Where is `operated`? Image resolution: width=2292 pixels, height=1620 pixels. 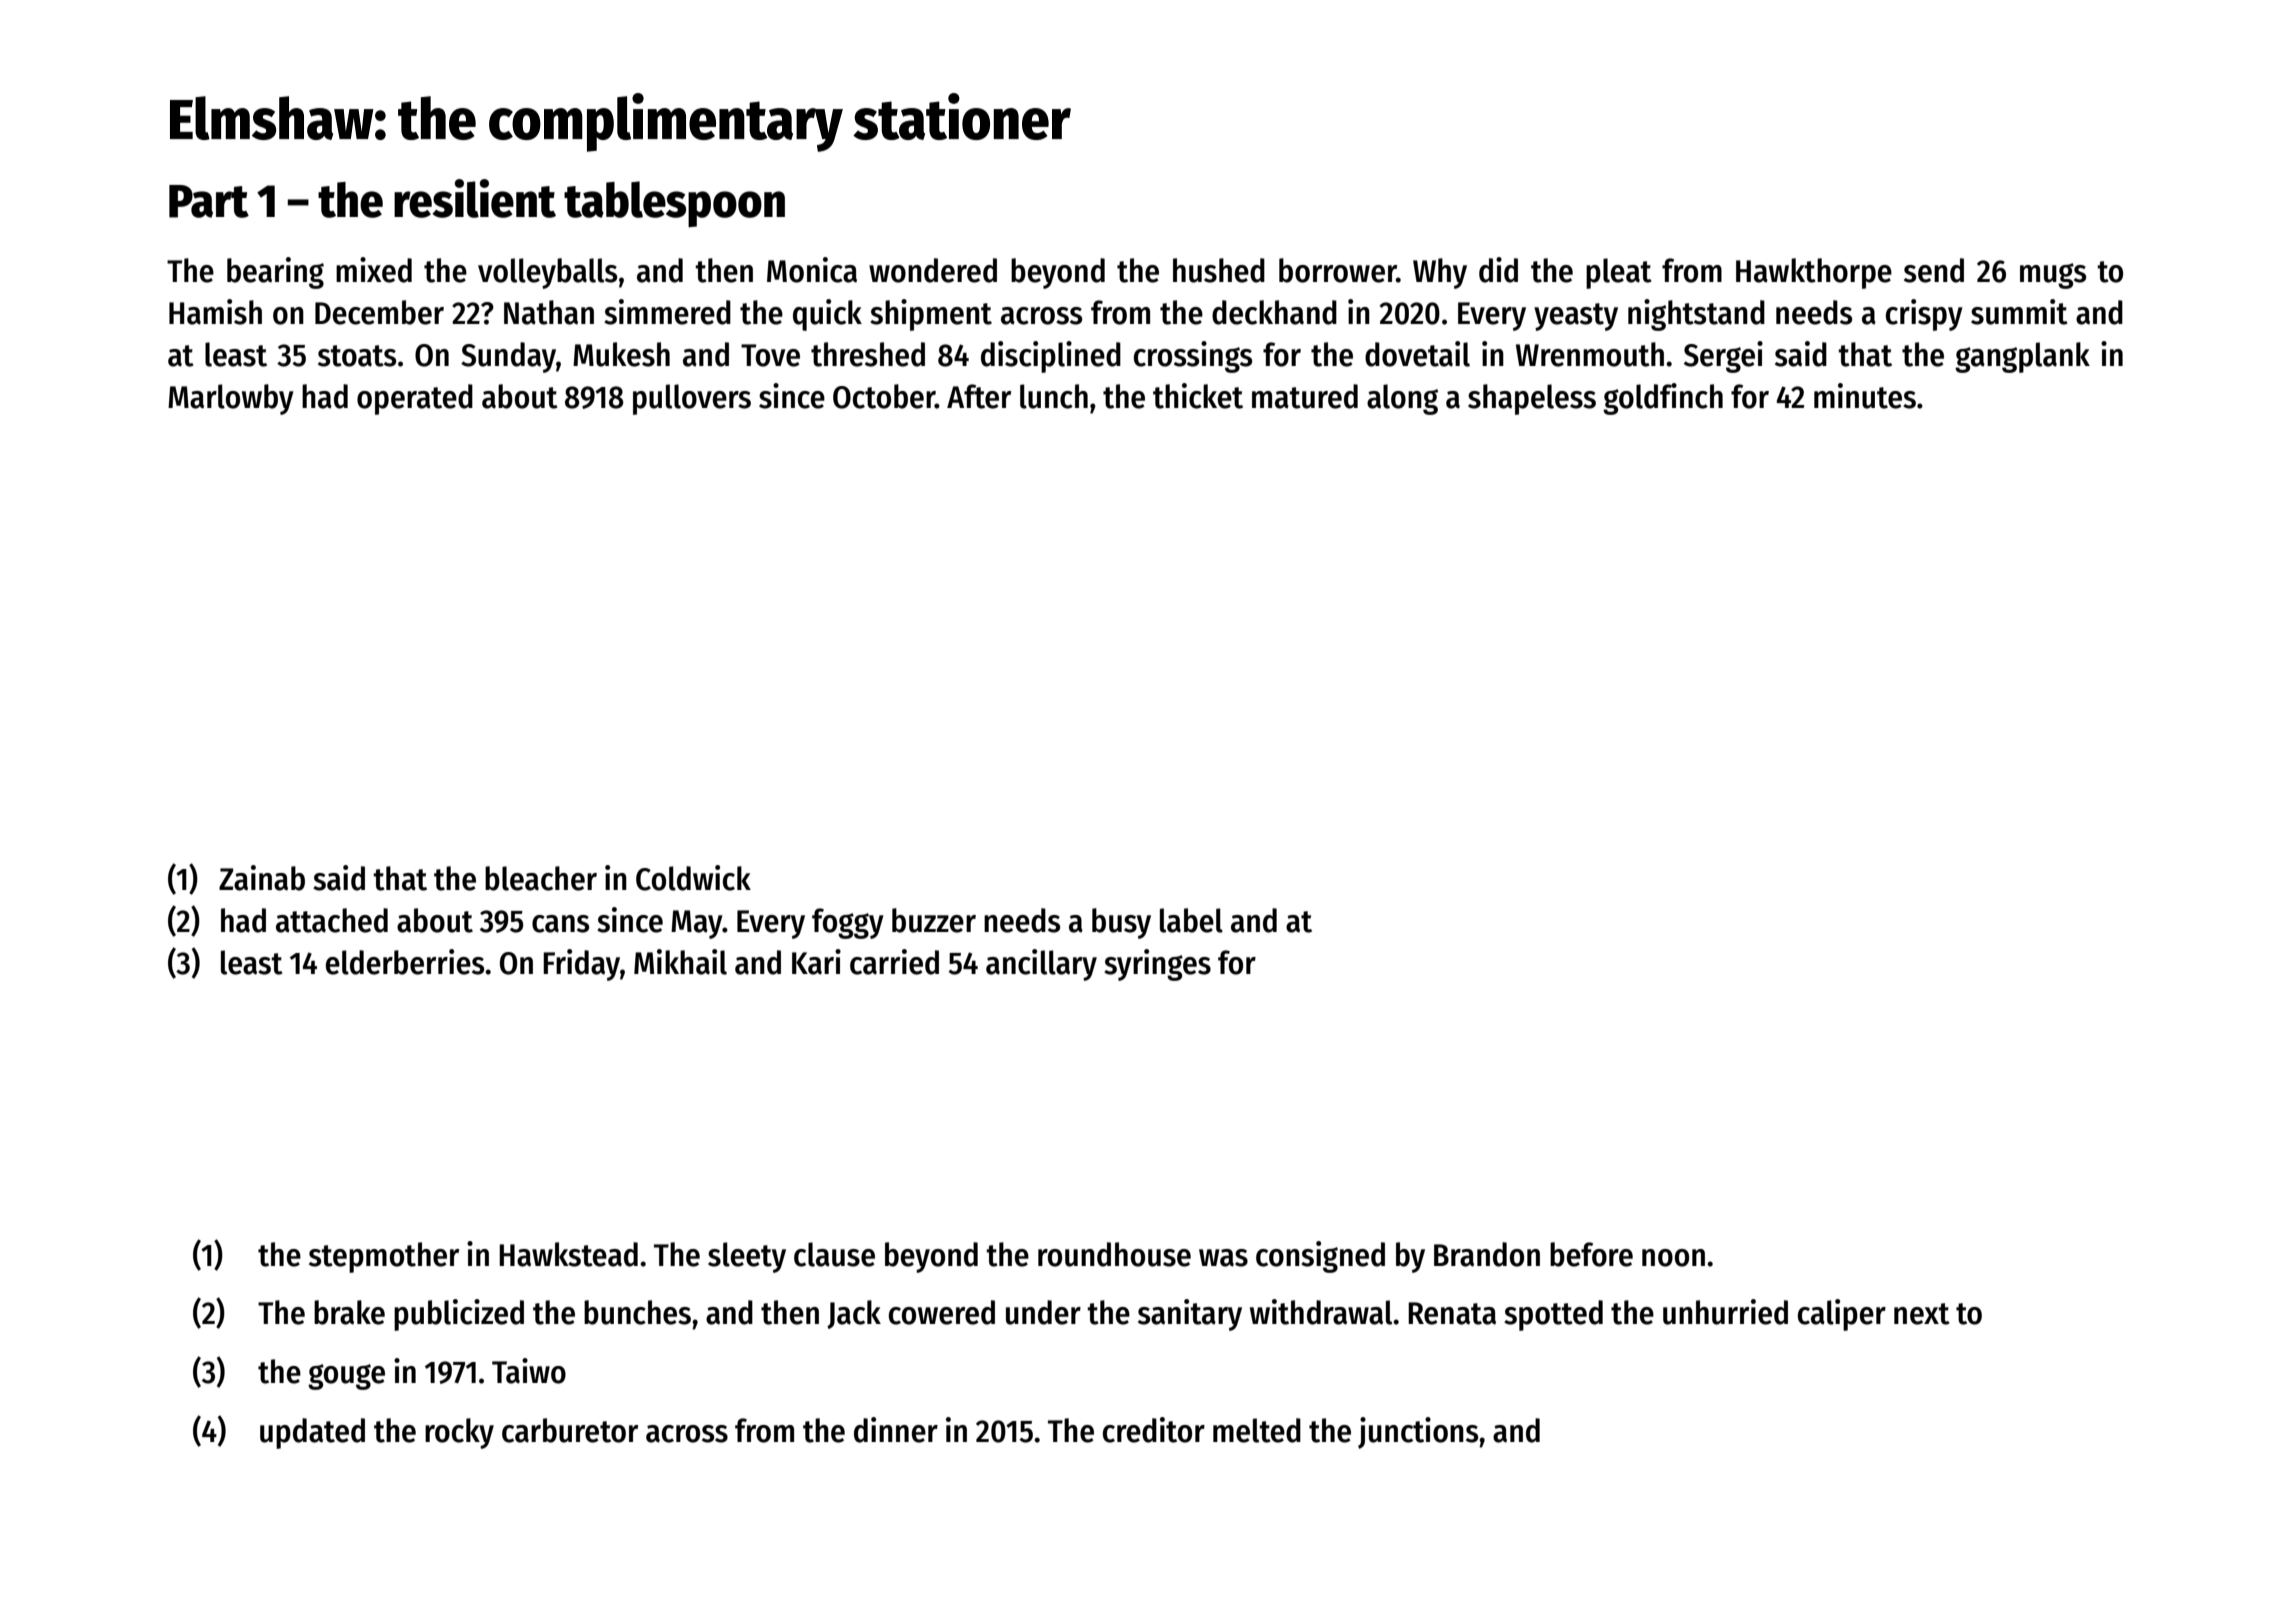 operated is located at coordinates (415, 399).
